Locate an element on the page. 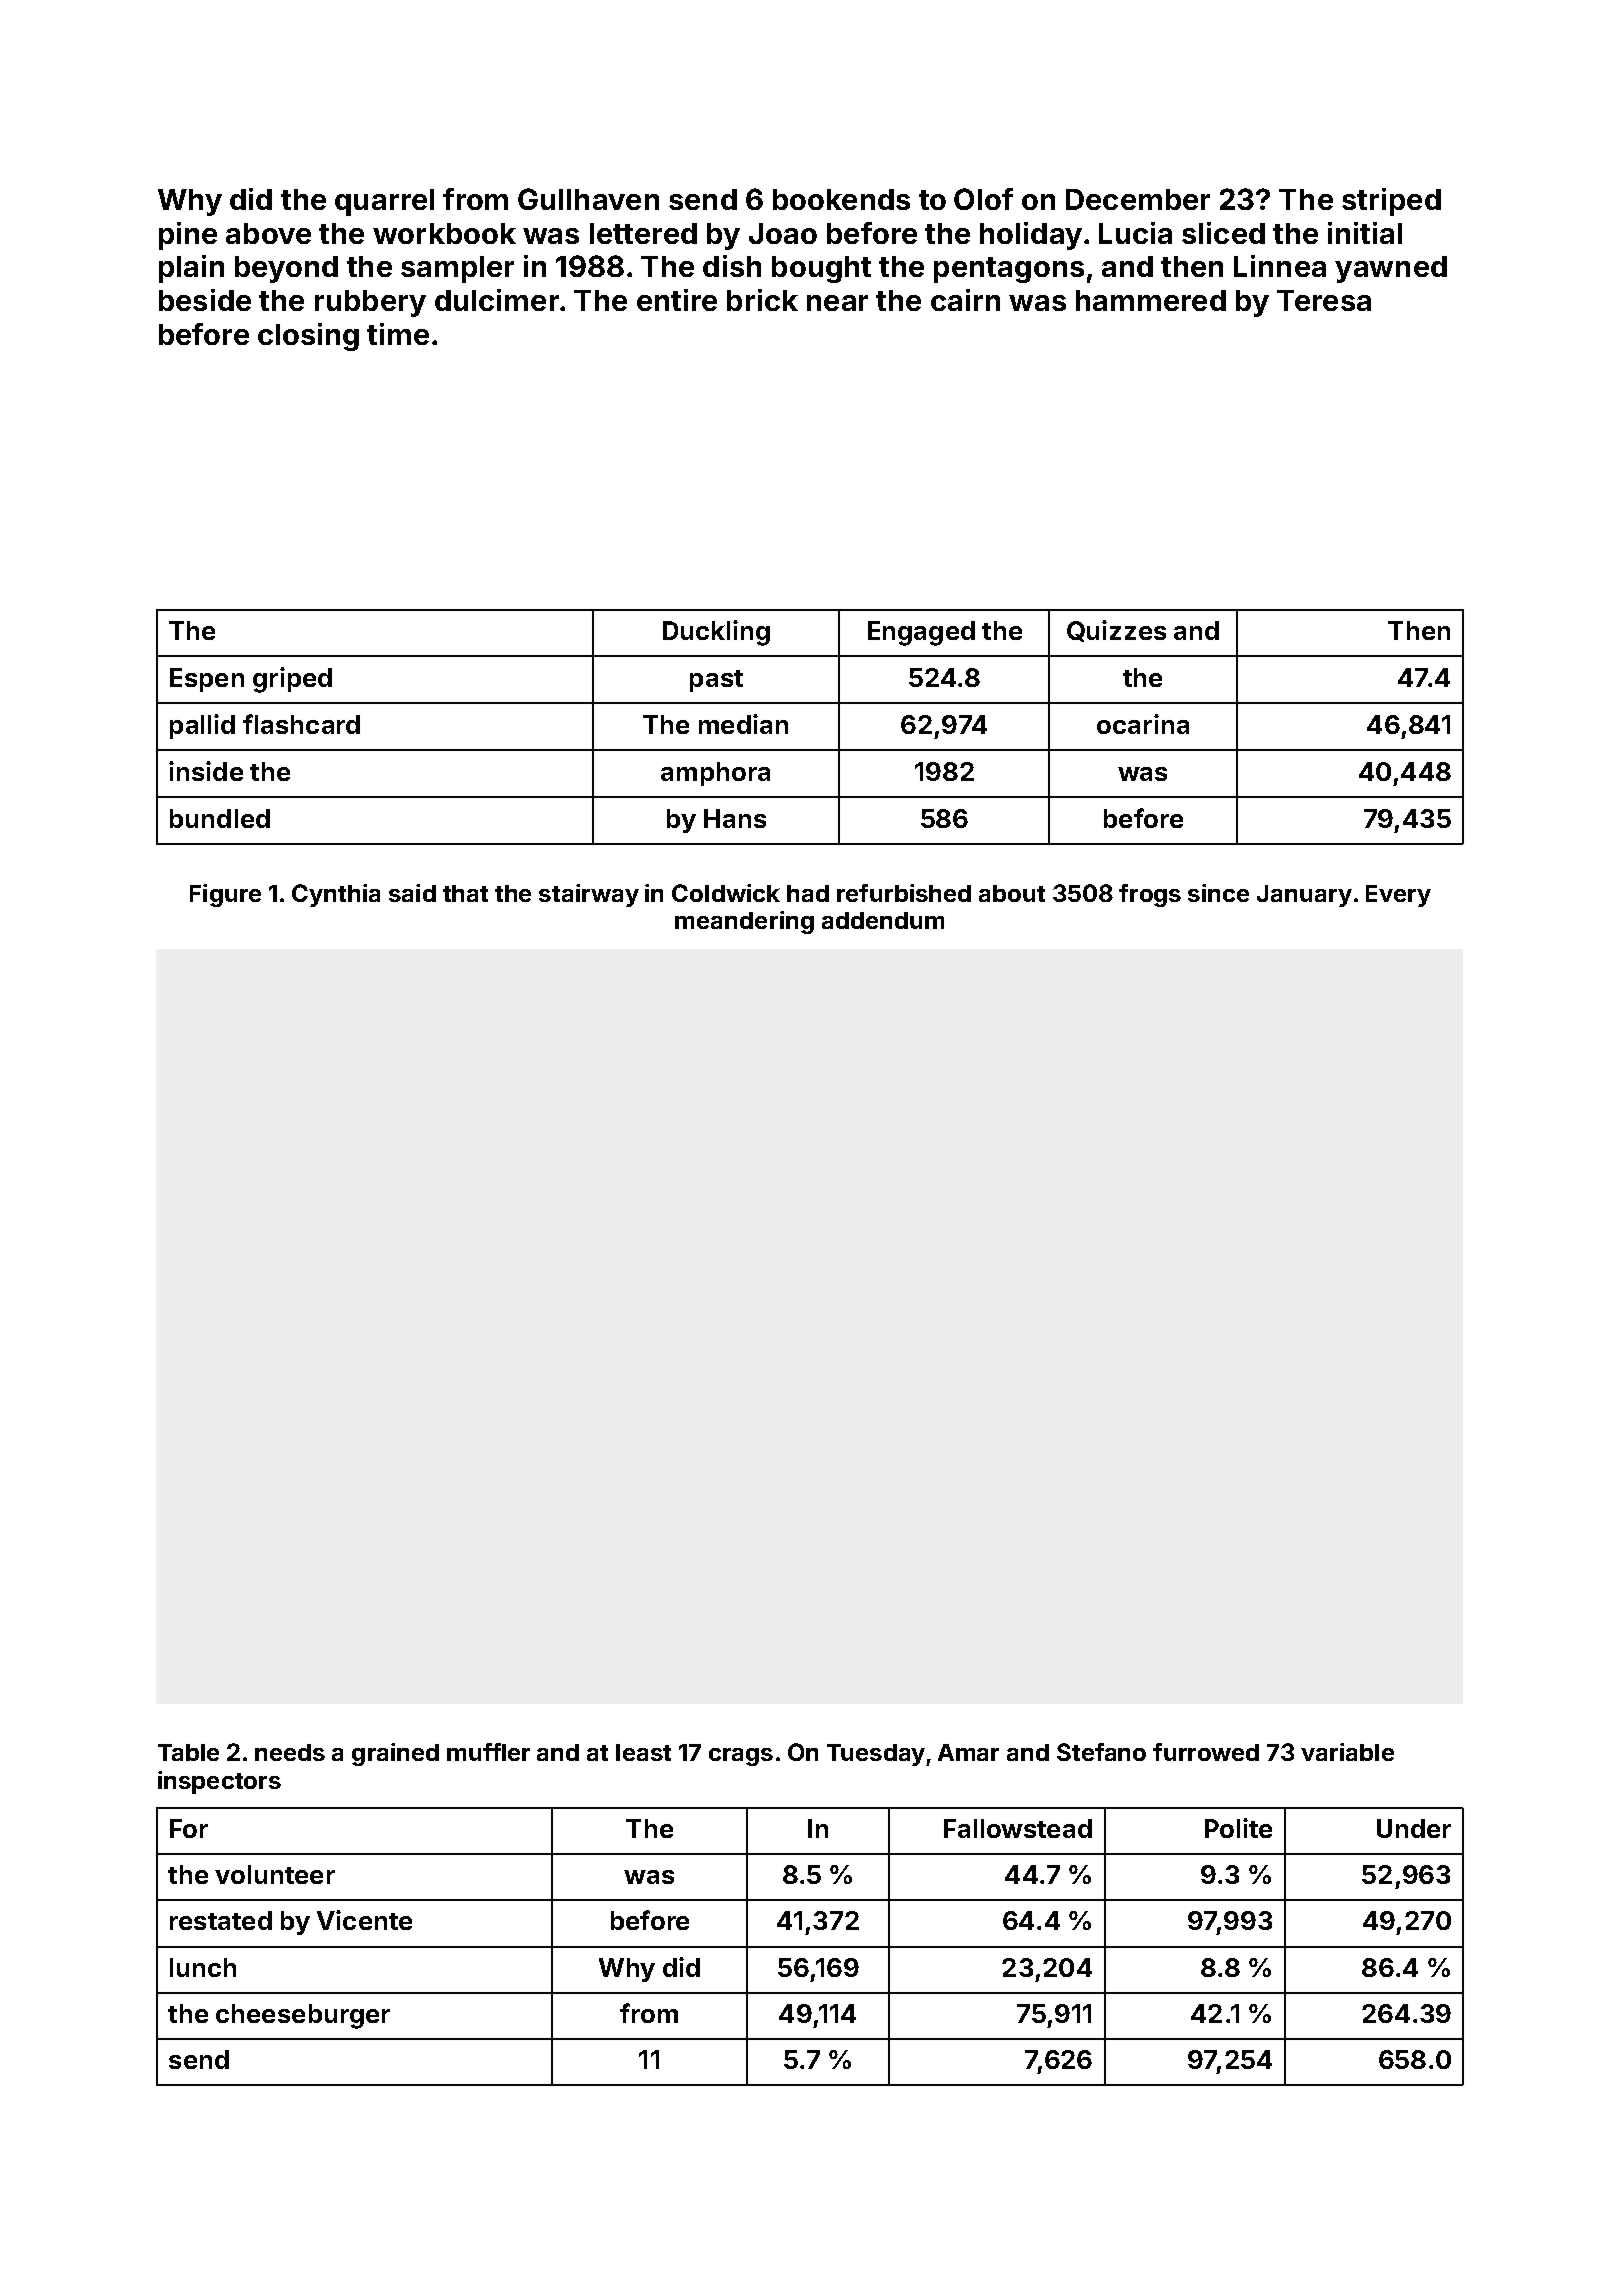  lunch is located at coordinates (203, 1967).
